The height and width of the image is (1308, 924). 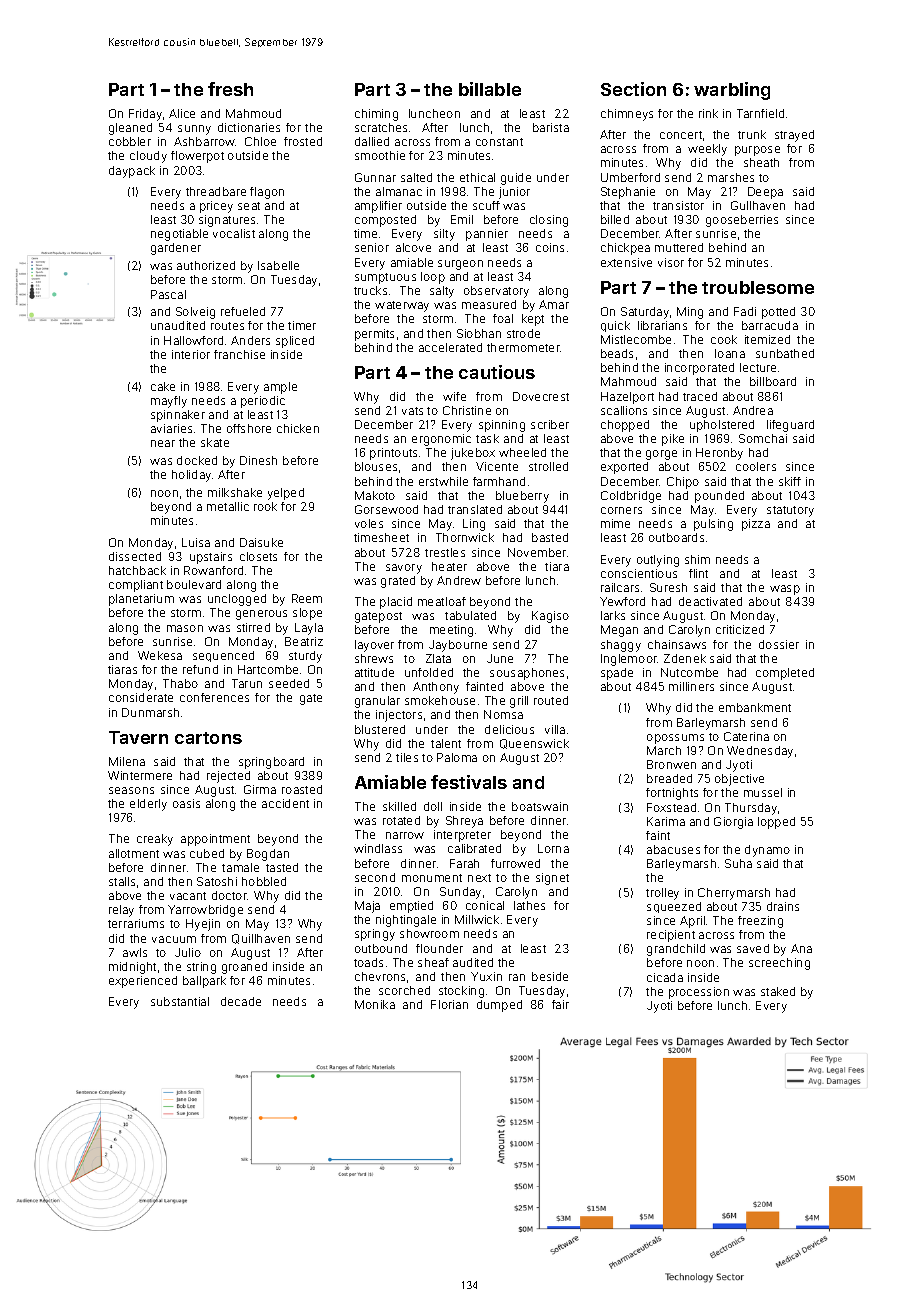 What do you see at coordinates (449, 1004) in the image?
I see `Florian` at bounding box center [449, 1004].
